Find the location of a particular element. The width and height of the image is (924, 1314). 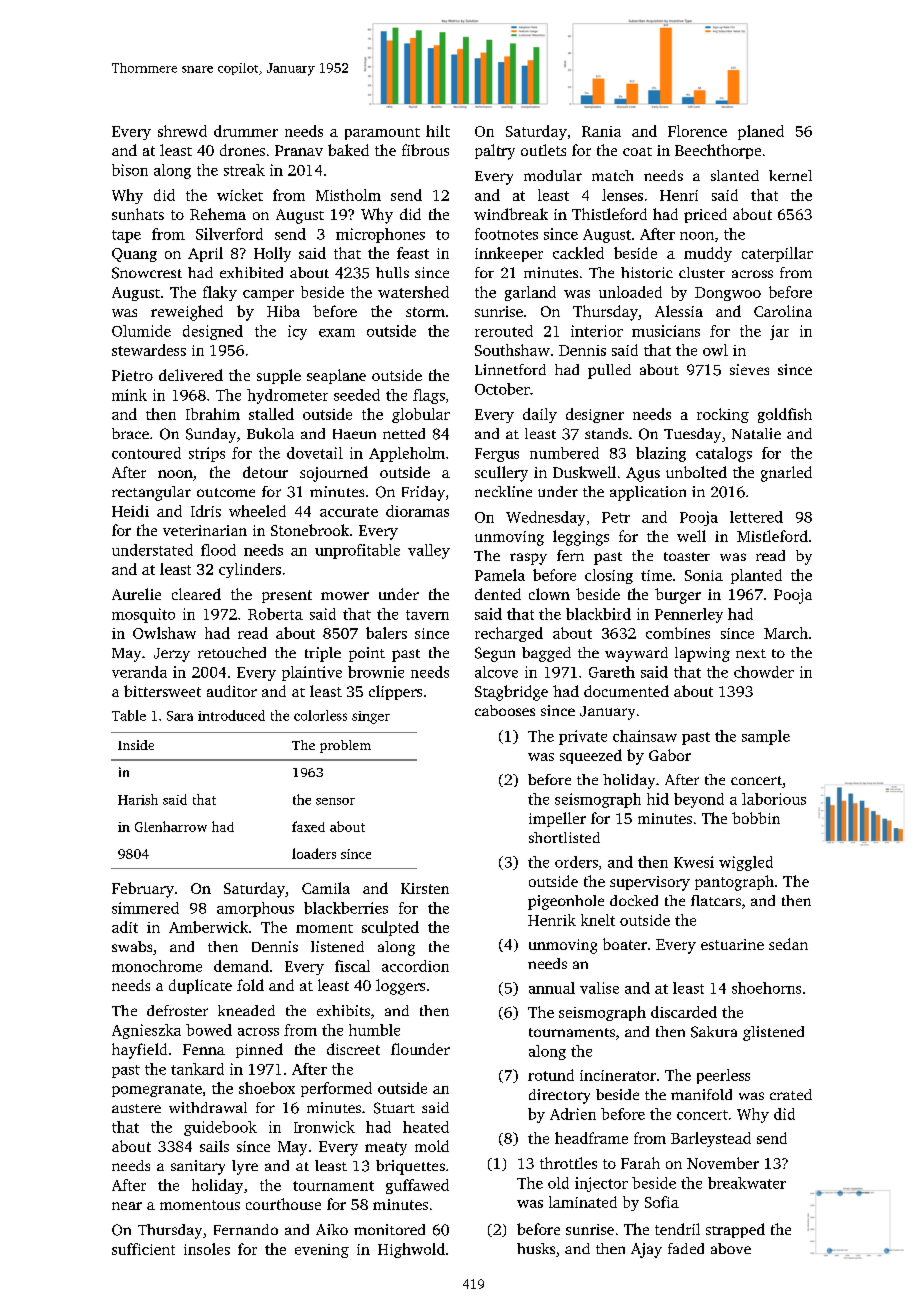

near is located at coordinates (127, 1206).
